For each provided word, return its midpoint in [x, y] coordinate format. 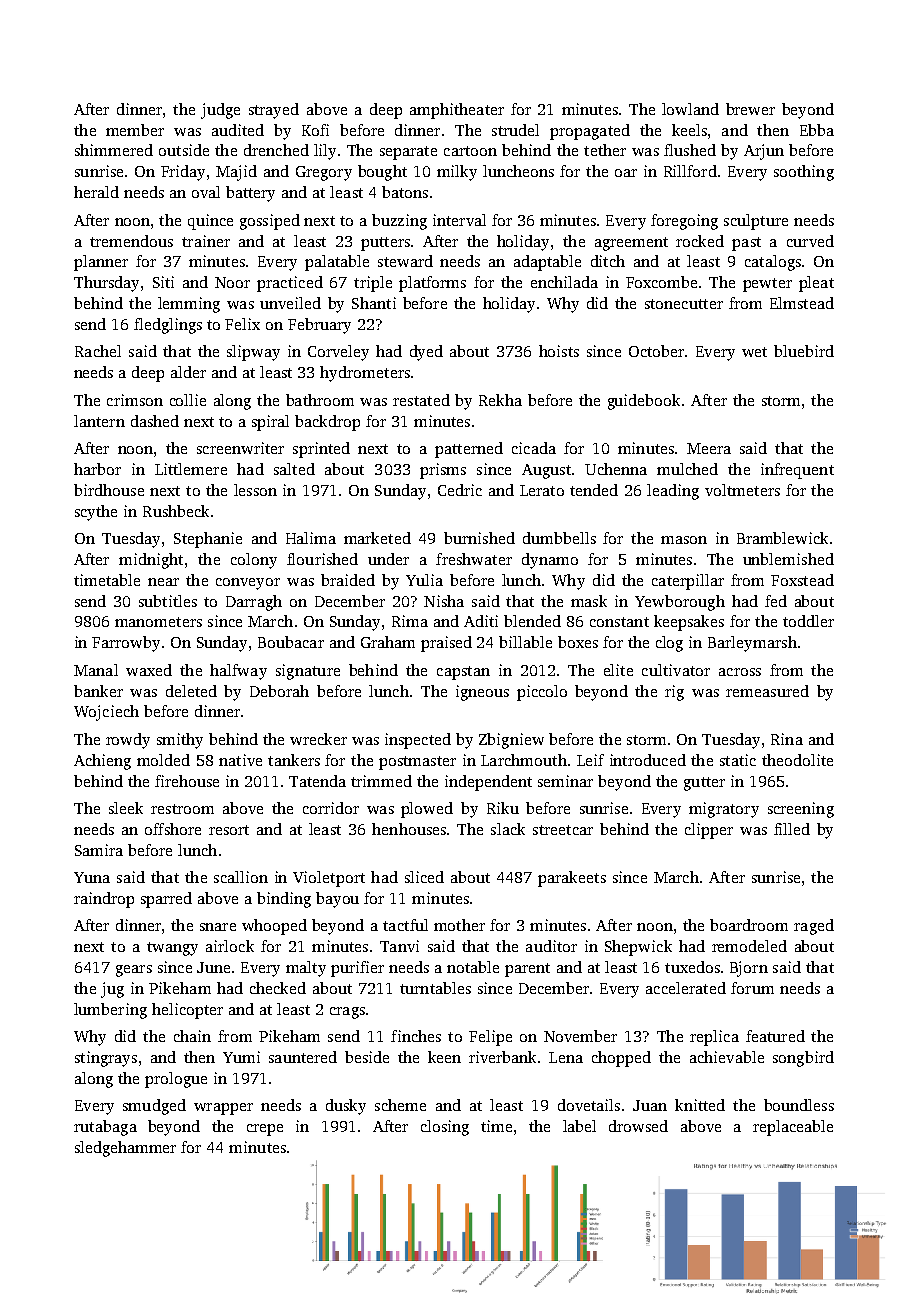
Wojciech [106, 713]
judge [220, 111]
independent [488, 783]
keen [444, 1057]
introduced [648, 760]
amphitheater [457, 111]
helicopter [187, 1011]
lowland [690, 109]
